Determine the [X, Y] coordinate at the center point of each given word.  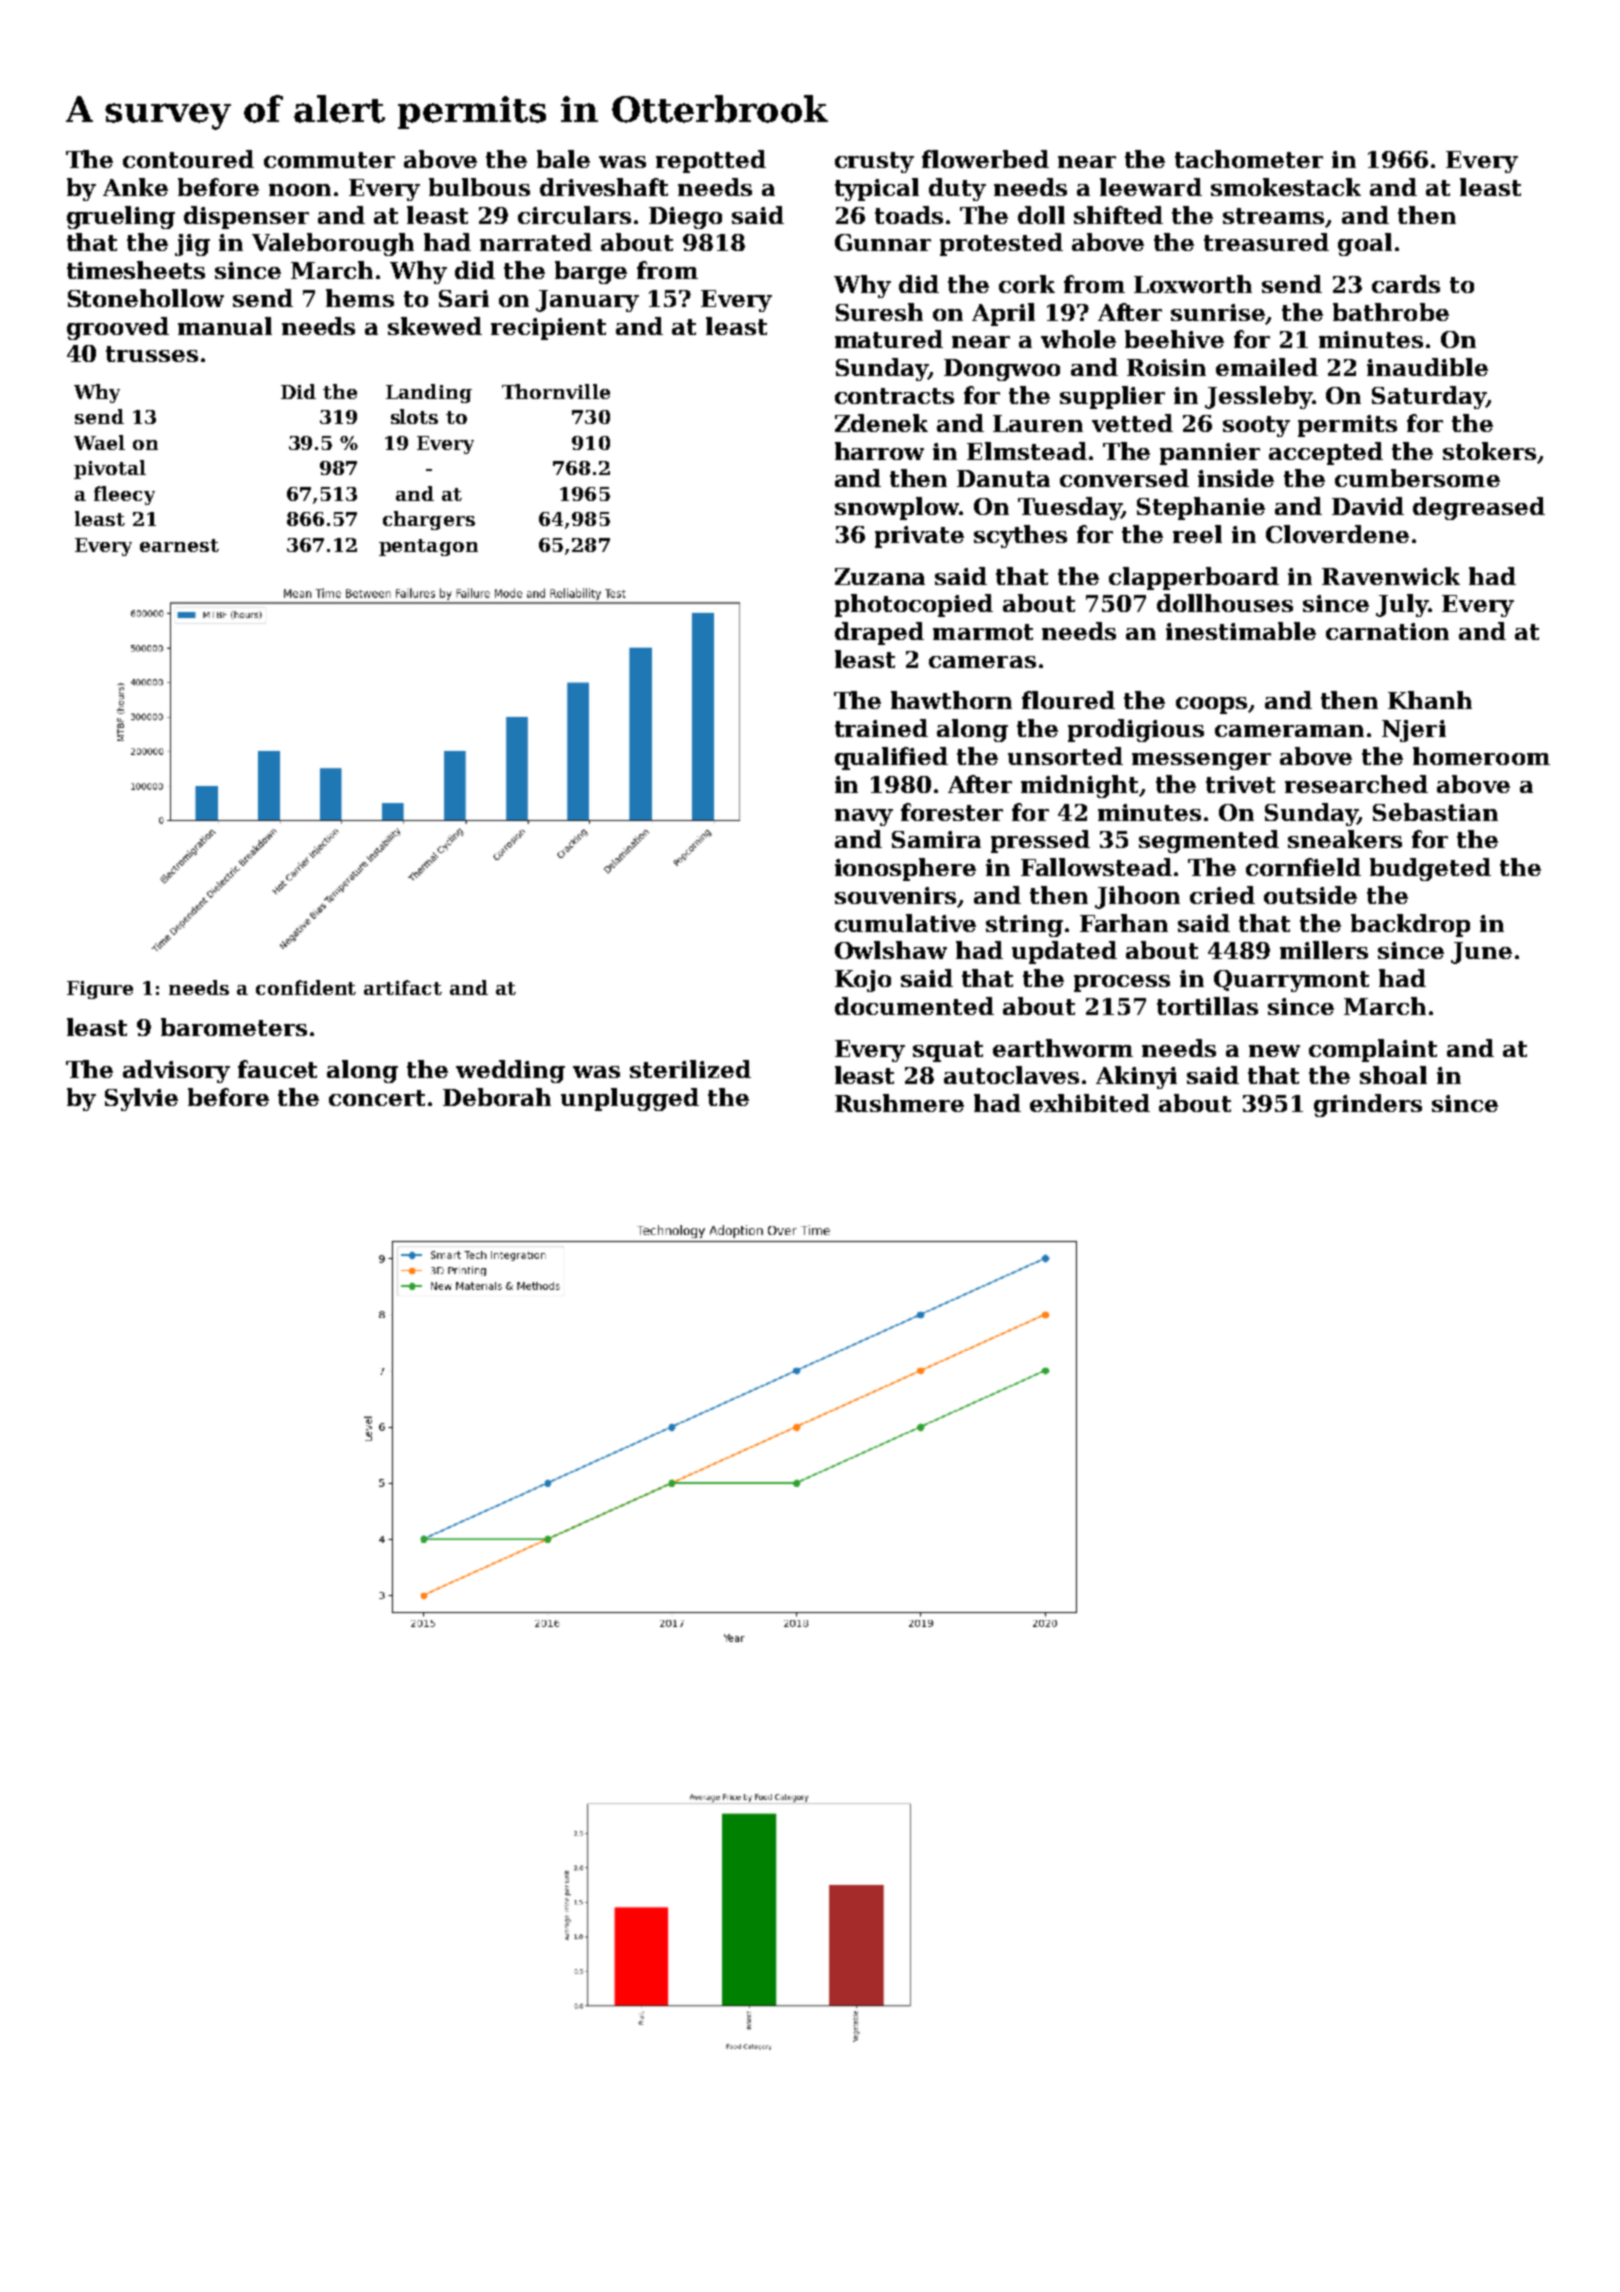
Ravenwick [1391, 576]
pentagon [428, 547]
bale [563, 159]
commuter [329, 160]
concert [377, 1098]
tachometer [1249, 159]
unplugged [630, 1099]
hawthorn [951, 700]
